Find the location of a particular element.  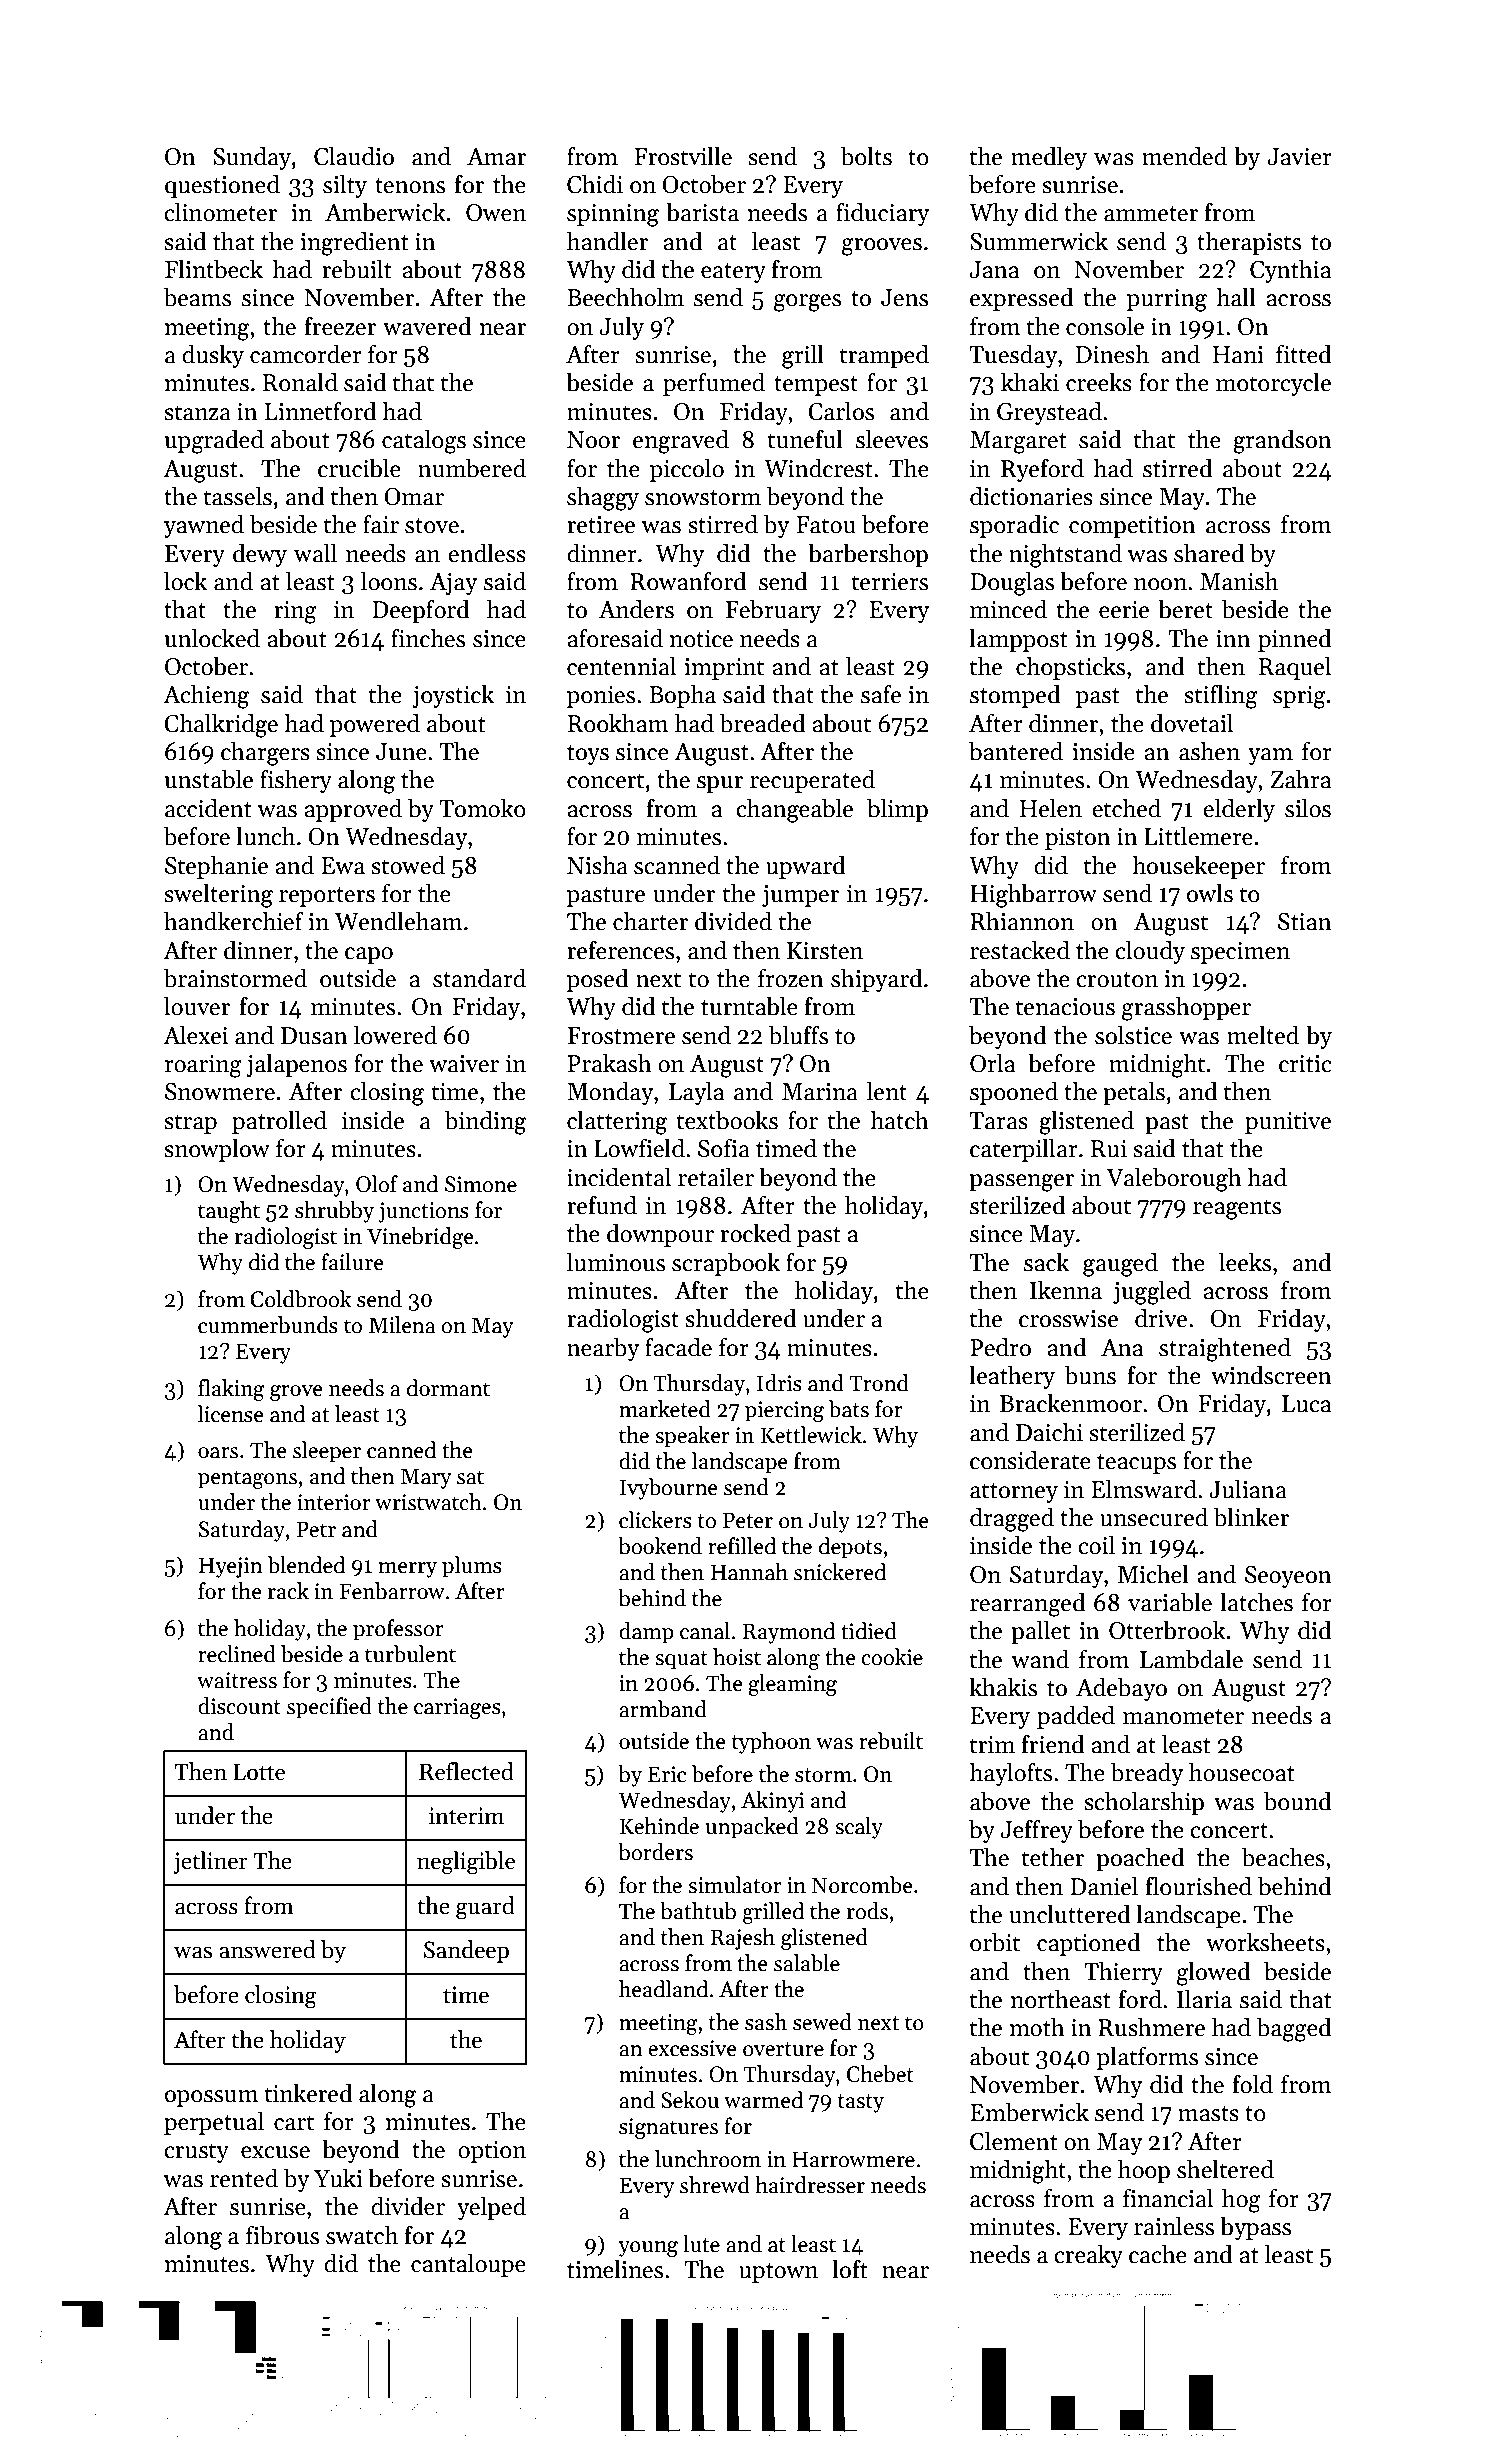

Ivybourne is located at coordinates (668, 1489).
